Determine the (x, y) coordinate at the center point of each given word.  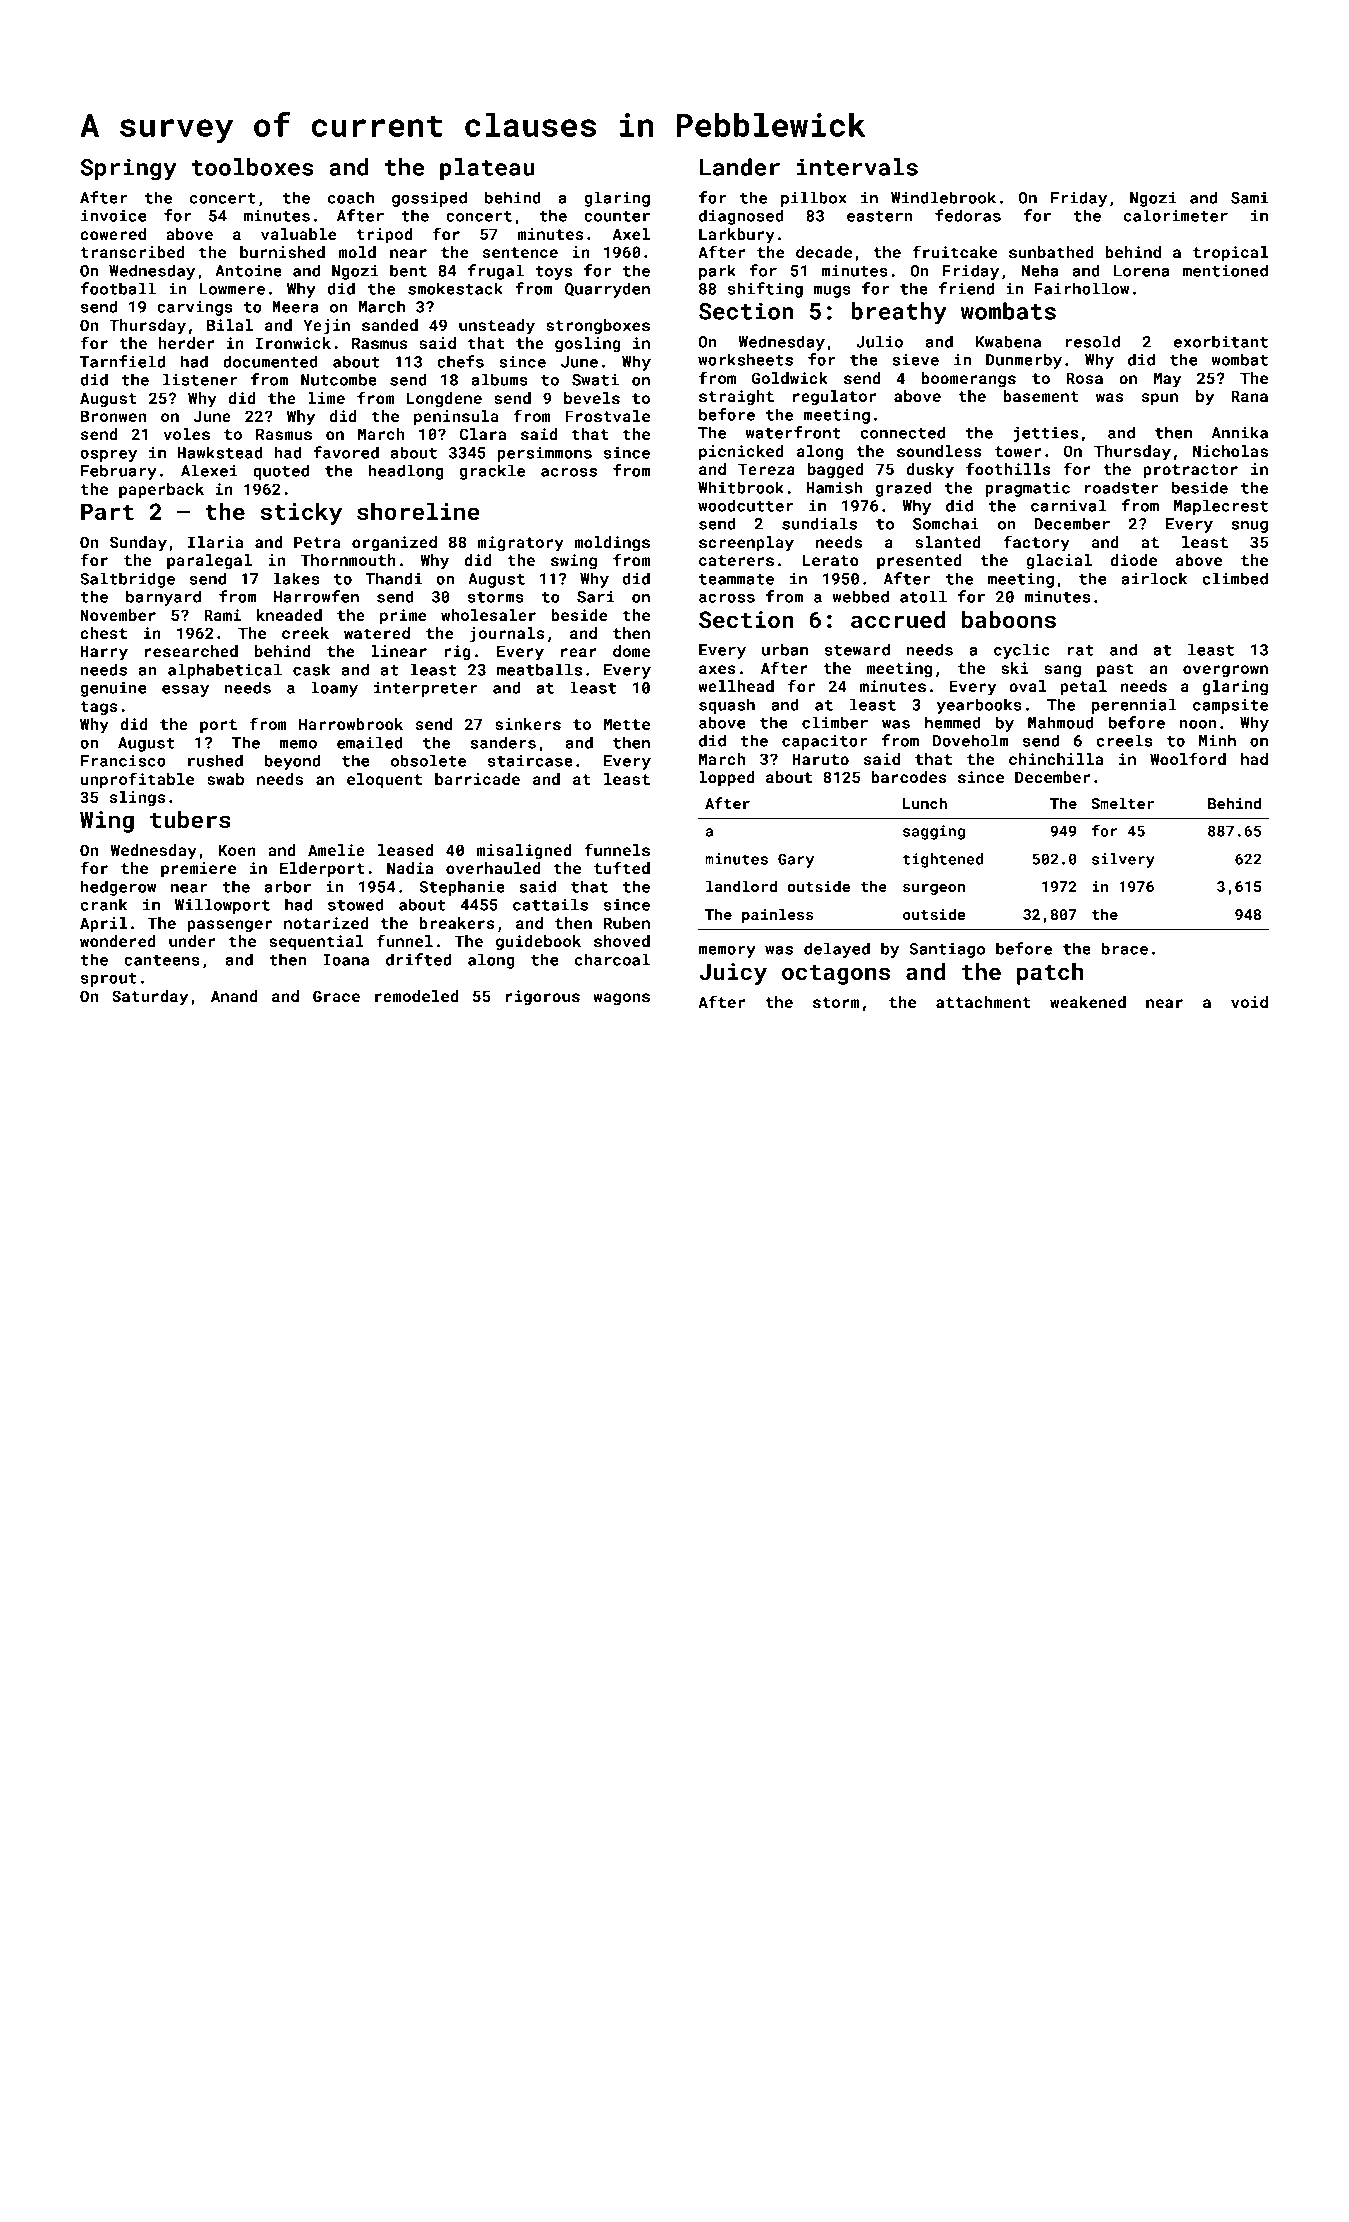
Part (107, 511)
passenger (230, 926)
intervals (857, 167)
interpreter (425, 689)
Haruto (821, 759)
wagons (621, 999)
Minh (1217, 740)
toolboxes (252, 167)
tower (1018, 451)
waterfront (792, 432)
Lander (740, 167)
